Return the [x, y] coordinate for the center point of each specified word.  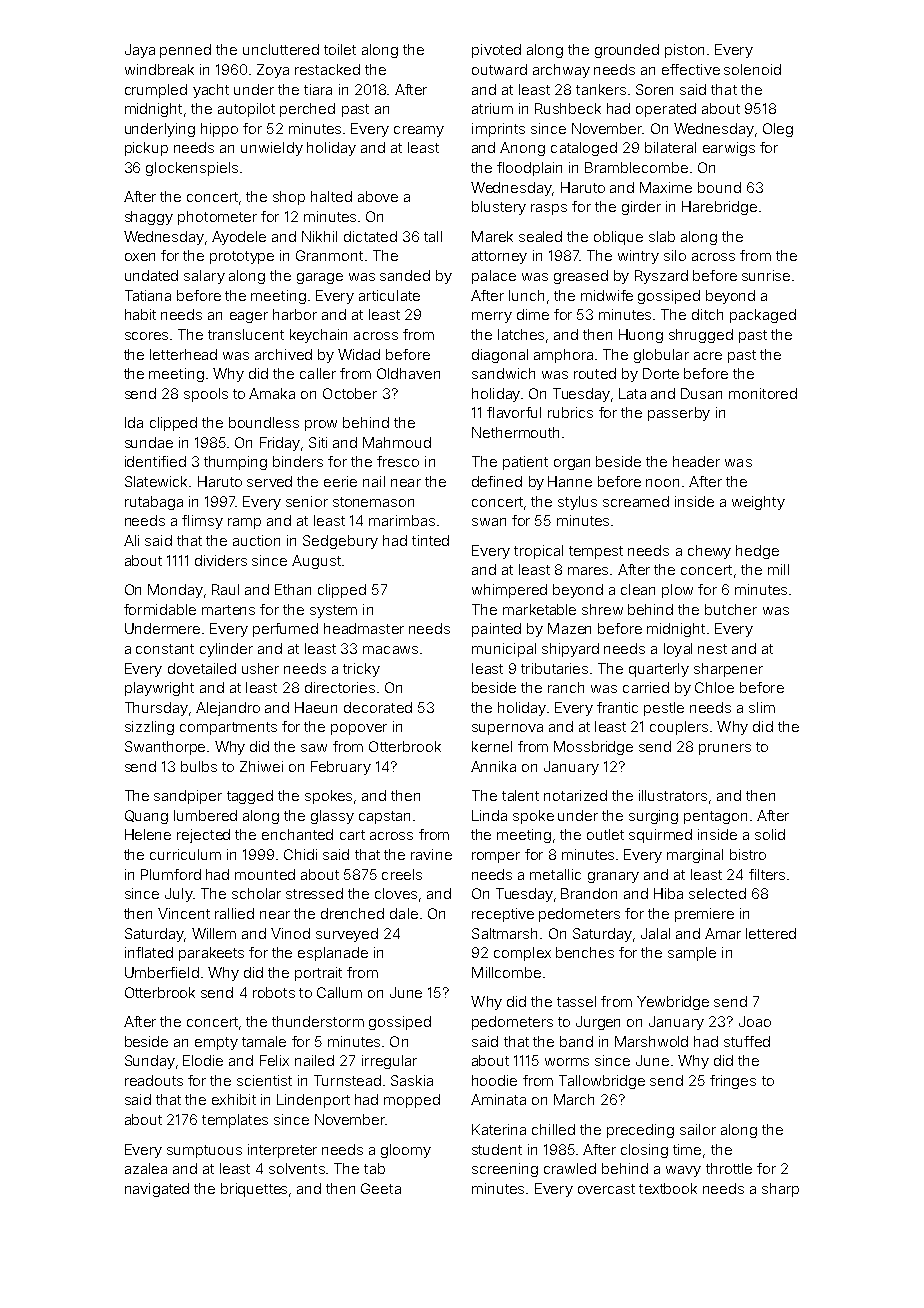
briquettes [254, 1190]
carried [646, 687]
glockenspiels [192, 169]
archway [561, 71]
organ [572, 464]
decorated [378, 707]
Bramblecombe [636, 167]
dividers [221, 560]
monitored [763, 393]
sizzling [149, 728]
